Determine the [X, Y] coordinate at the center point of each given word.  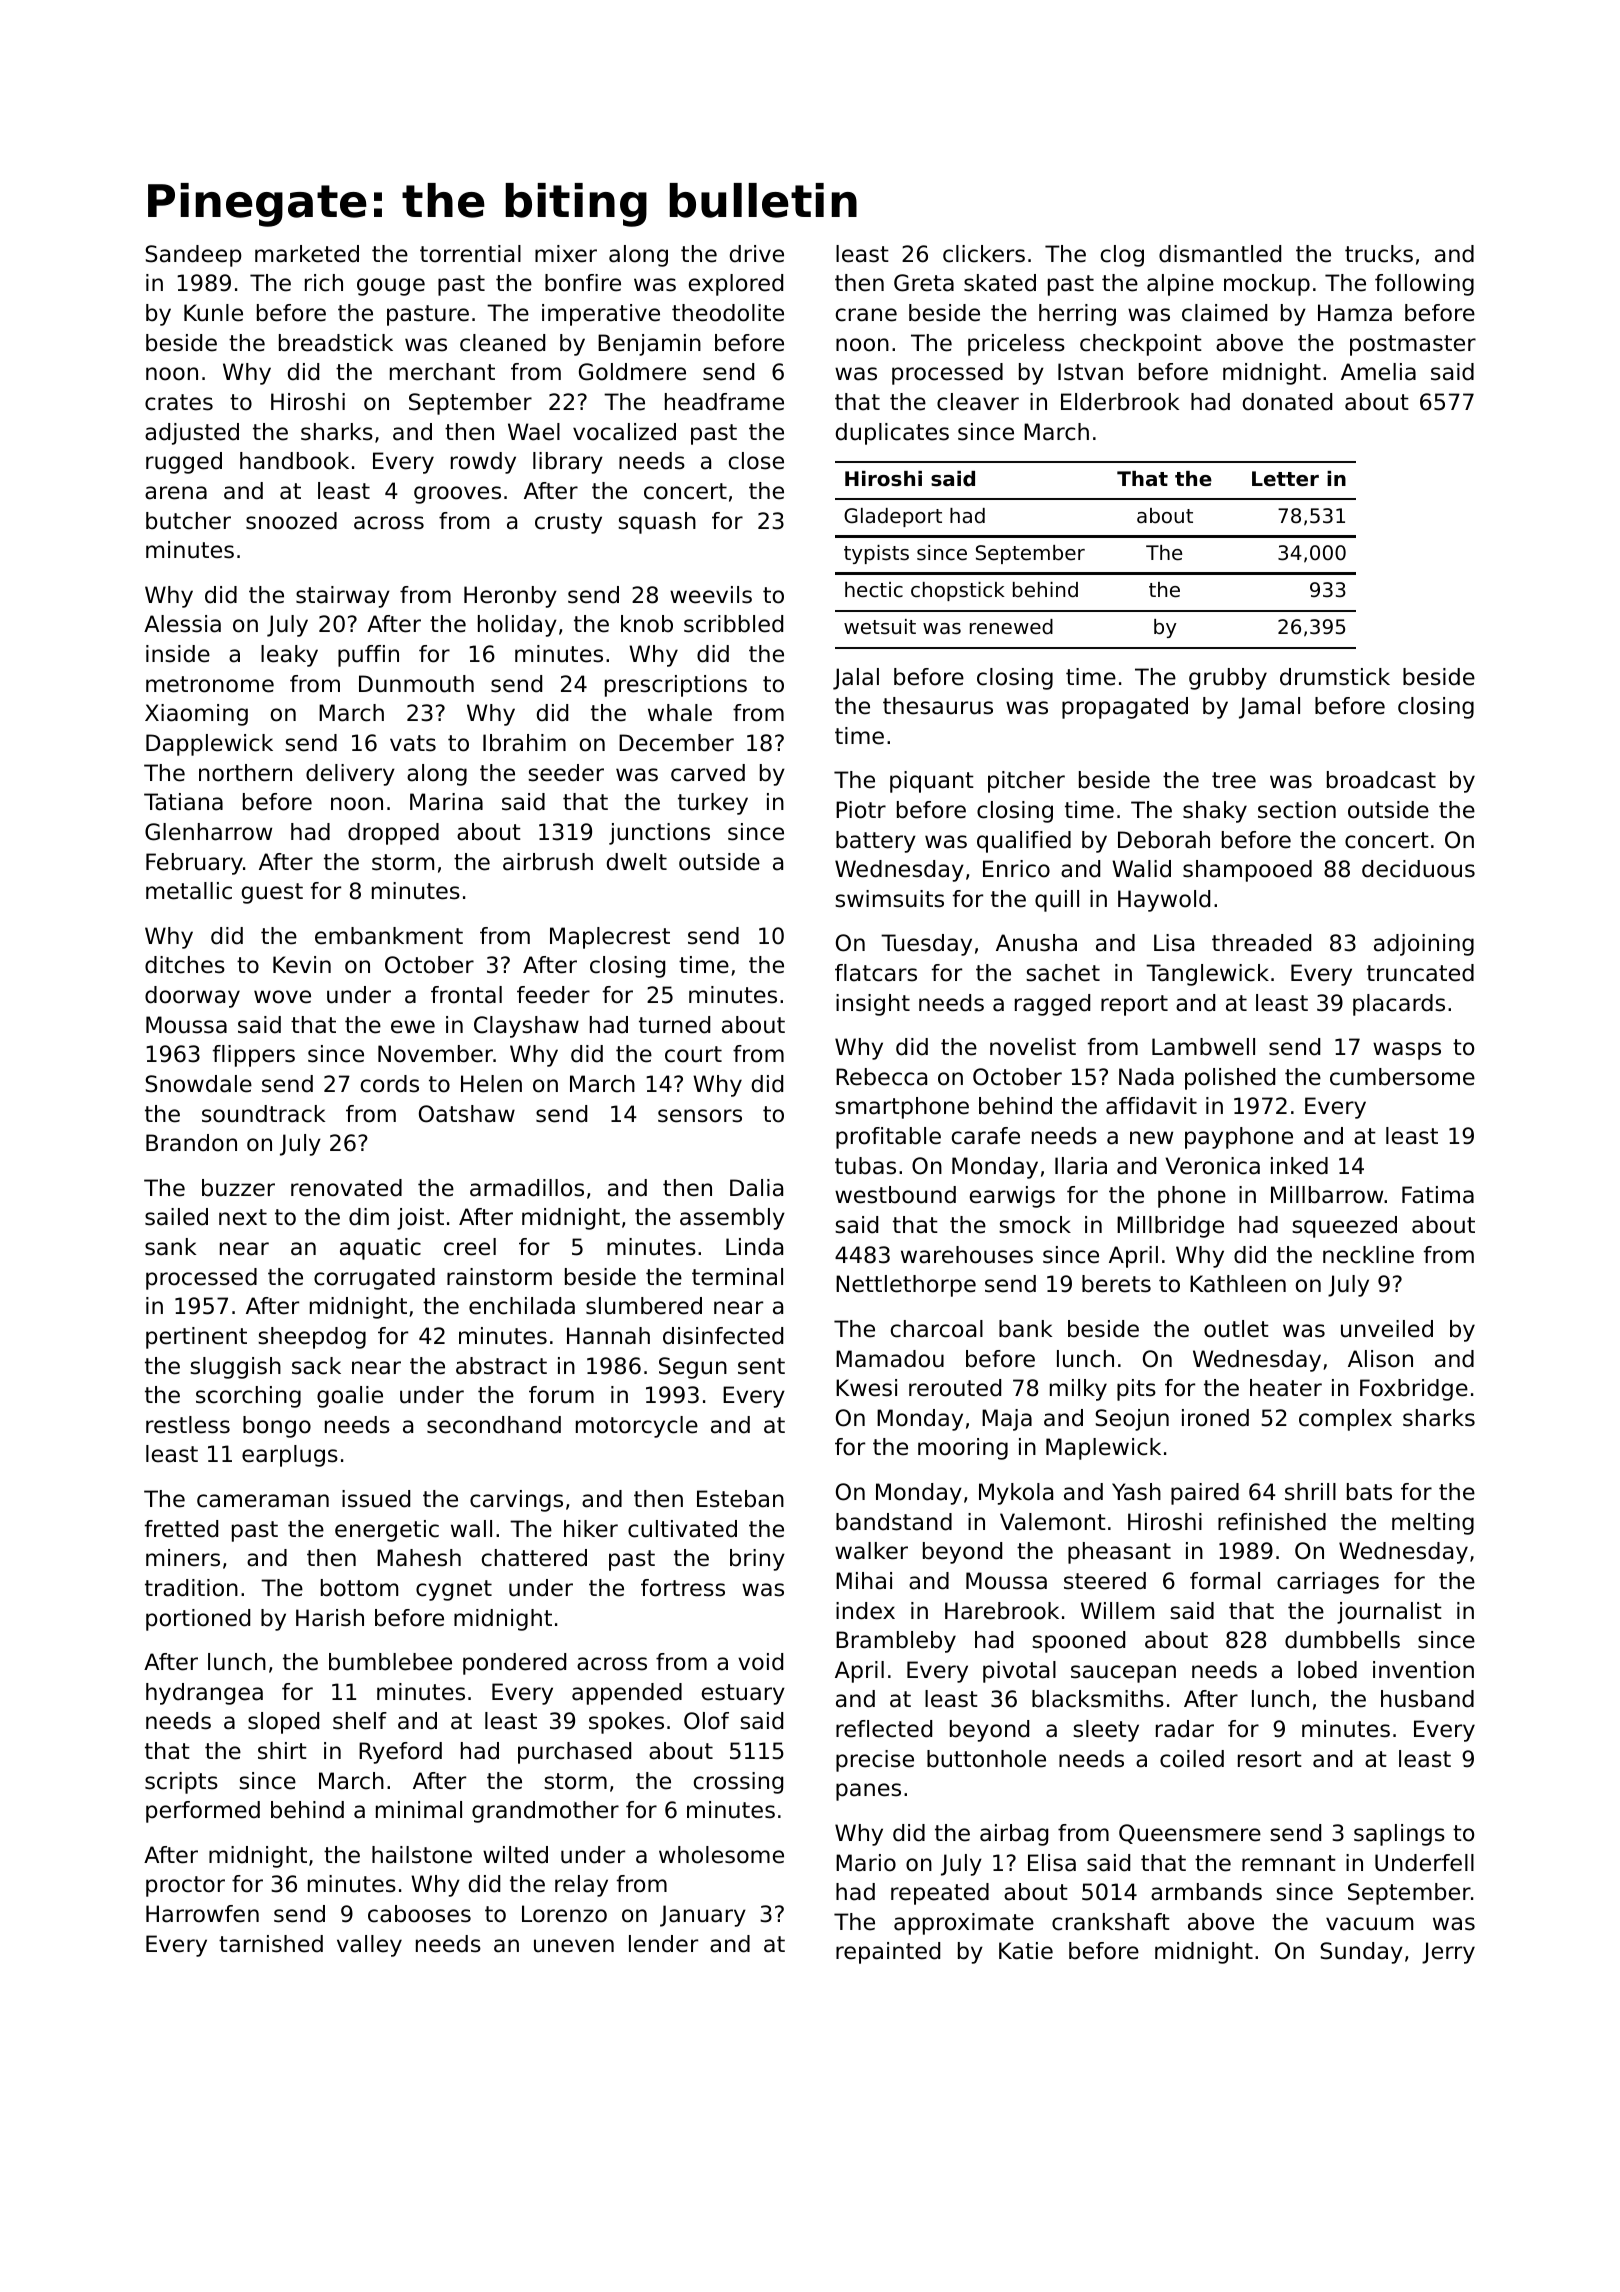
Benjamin [649, 345]
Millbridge [1170, 1227]
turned [674, 1025]
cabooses [419, 1914]
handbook [294, 461]
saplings [1399, 1835]
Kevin [302, 965]
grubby [1228, 679]
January [703, 1916]
